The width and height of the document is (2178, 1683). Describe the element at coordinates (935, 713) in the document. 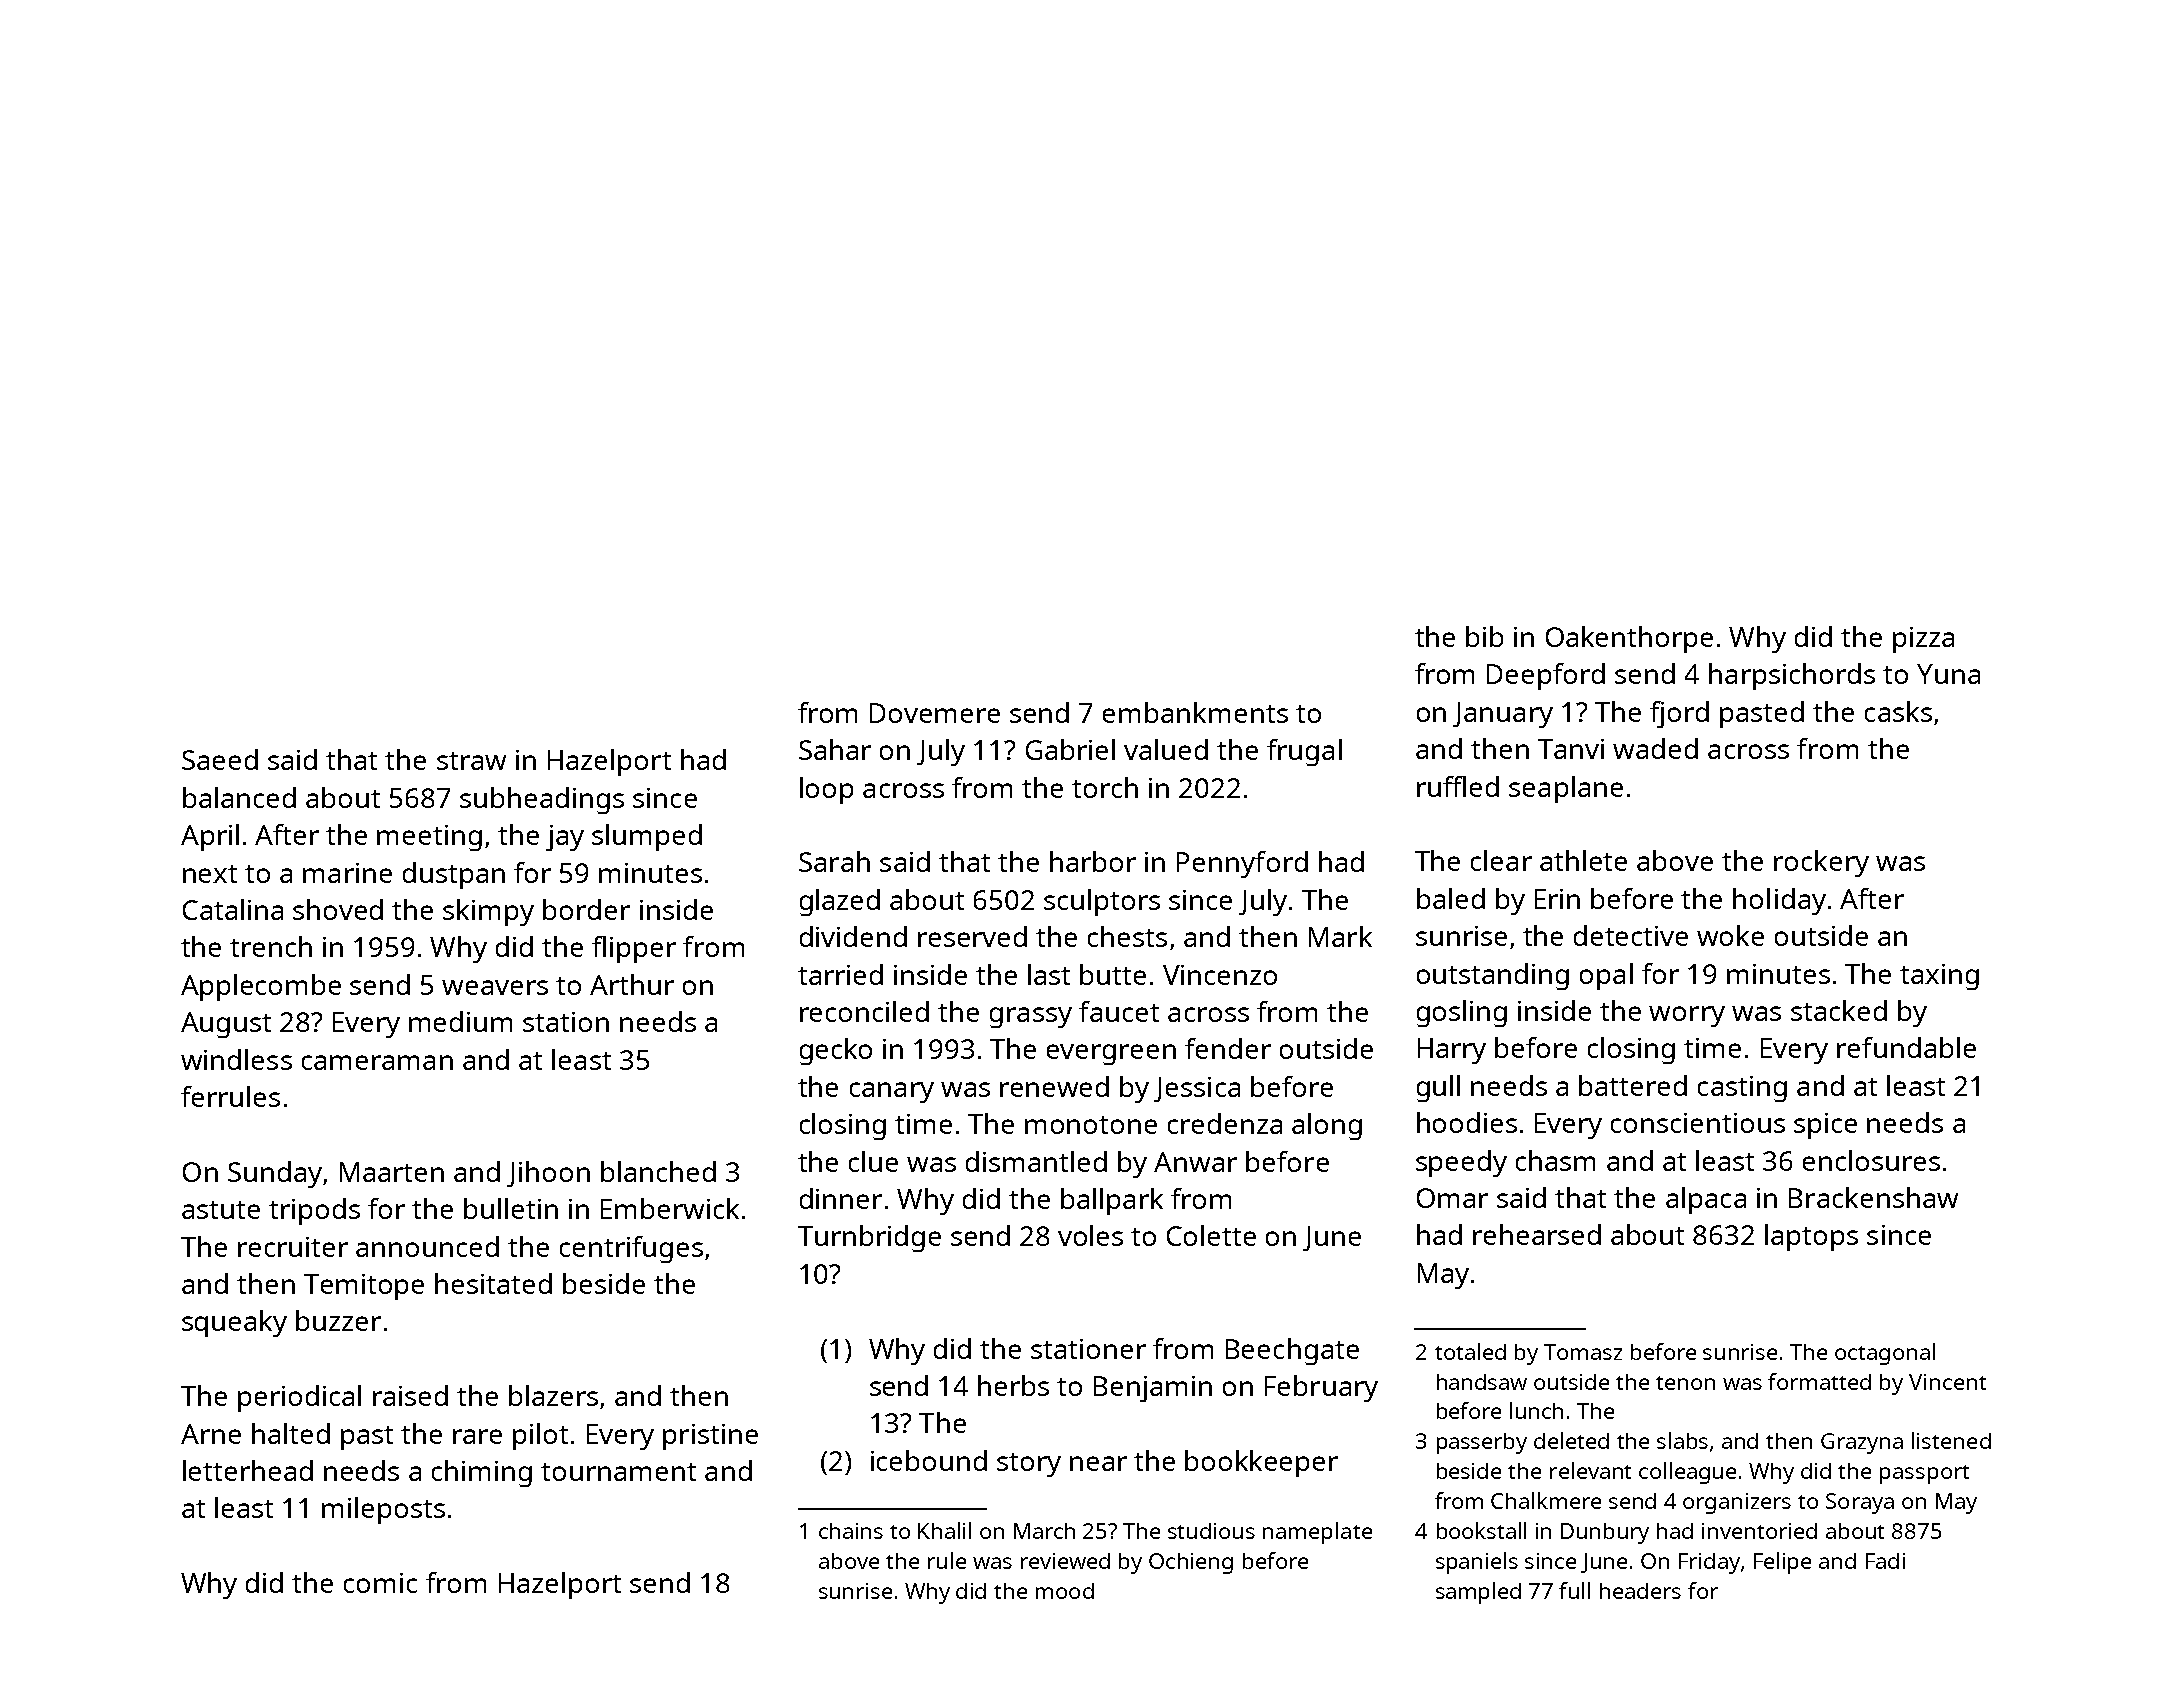

I see `Dovemere` at that location.
